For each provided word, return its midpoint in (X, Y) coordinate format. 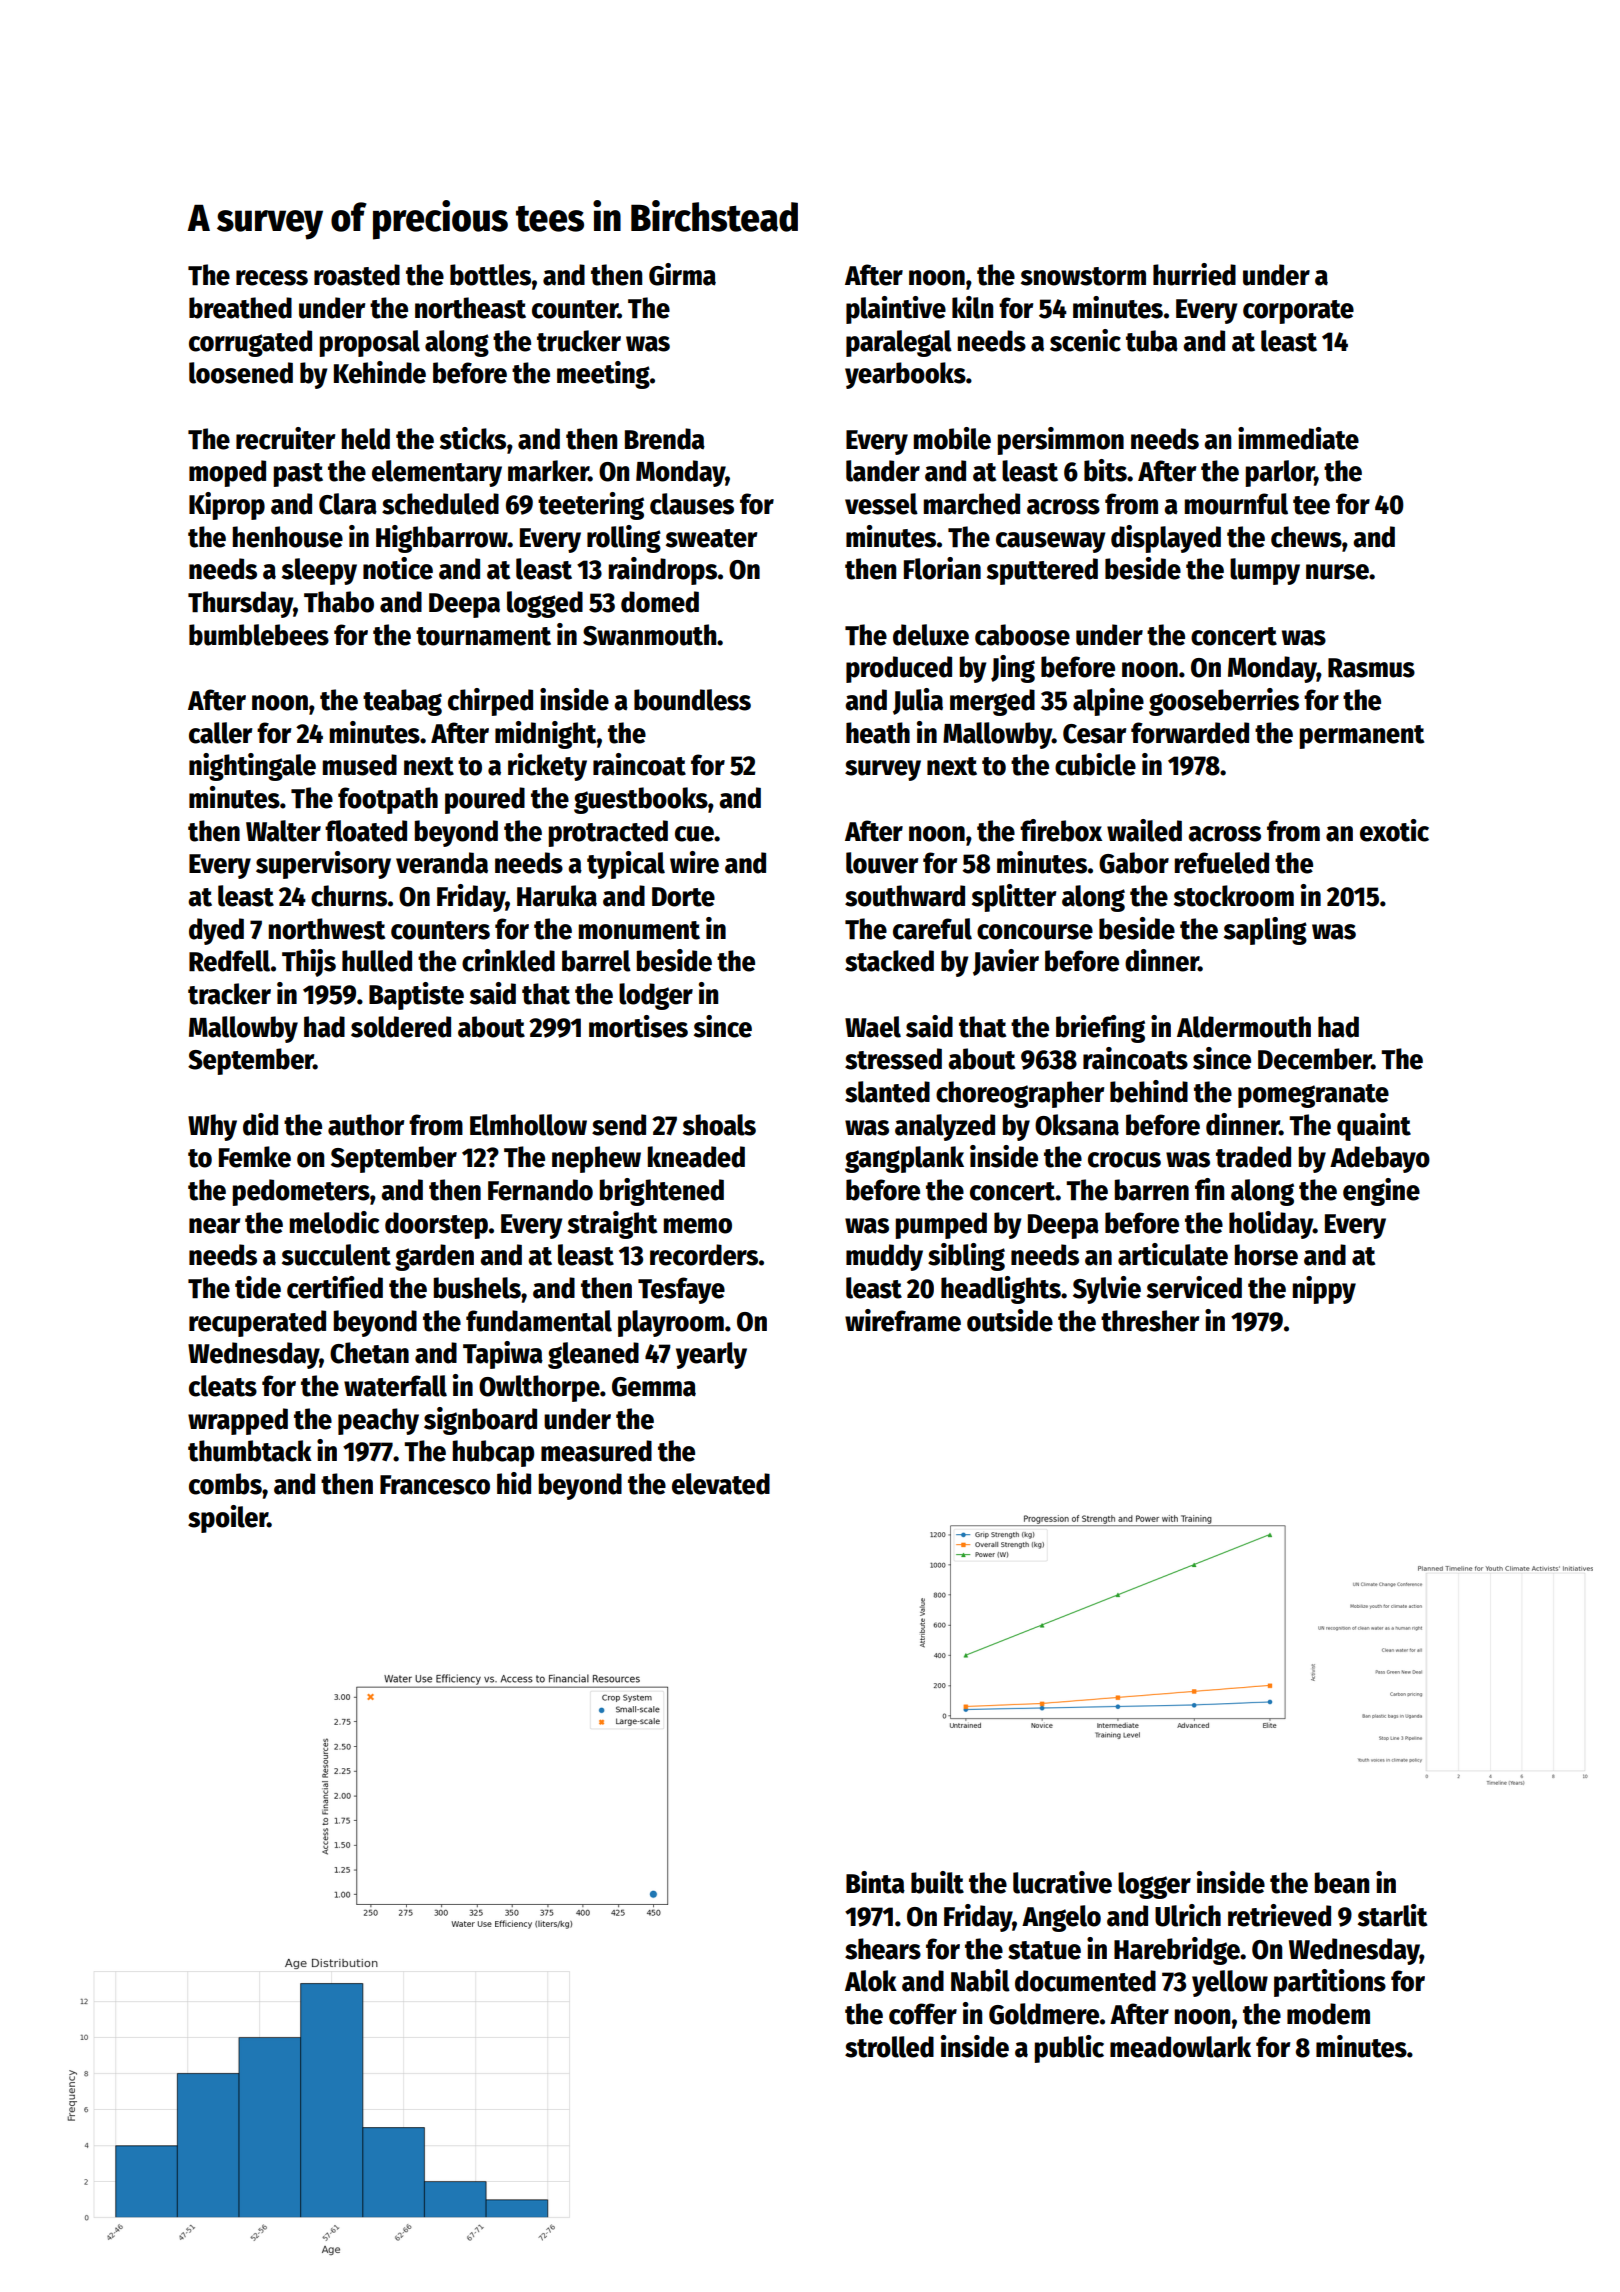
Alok (871, 1981)
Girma (682, 274)
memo (697, 1226)
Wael (873, 1027)
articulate (1173, 1254)
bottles (490, 275)
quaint (1374, 1127)
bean (1341, 1883)
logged (545, 604)
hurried (1194, 274)
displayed (1166, 539)
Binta (875, 1882)
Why (212, 1127)
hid (514, 1483)
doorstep (436, 1225)
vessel (881, 504)
